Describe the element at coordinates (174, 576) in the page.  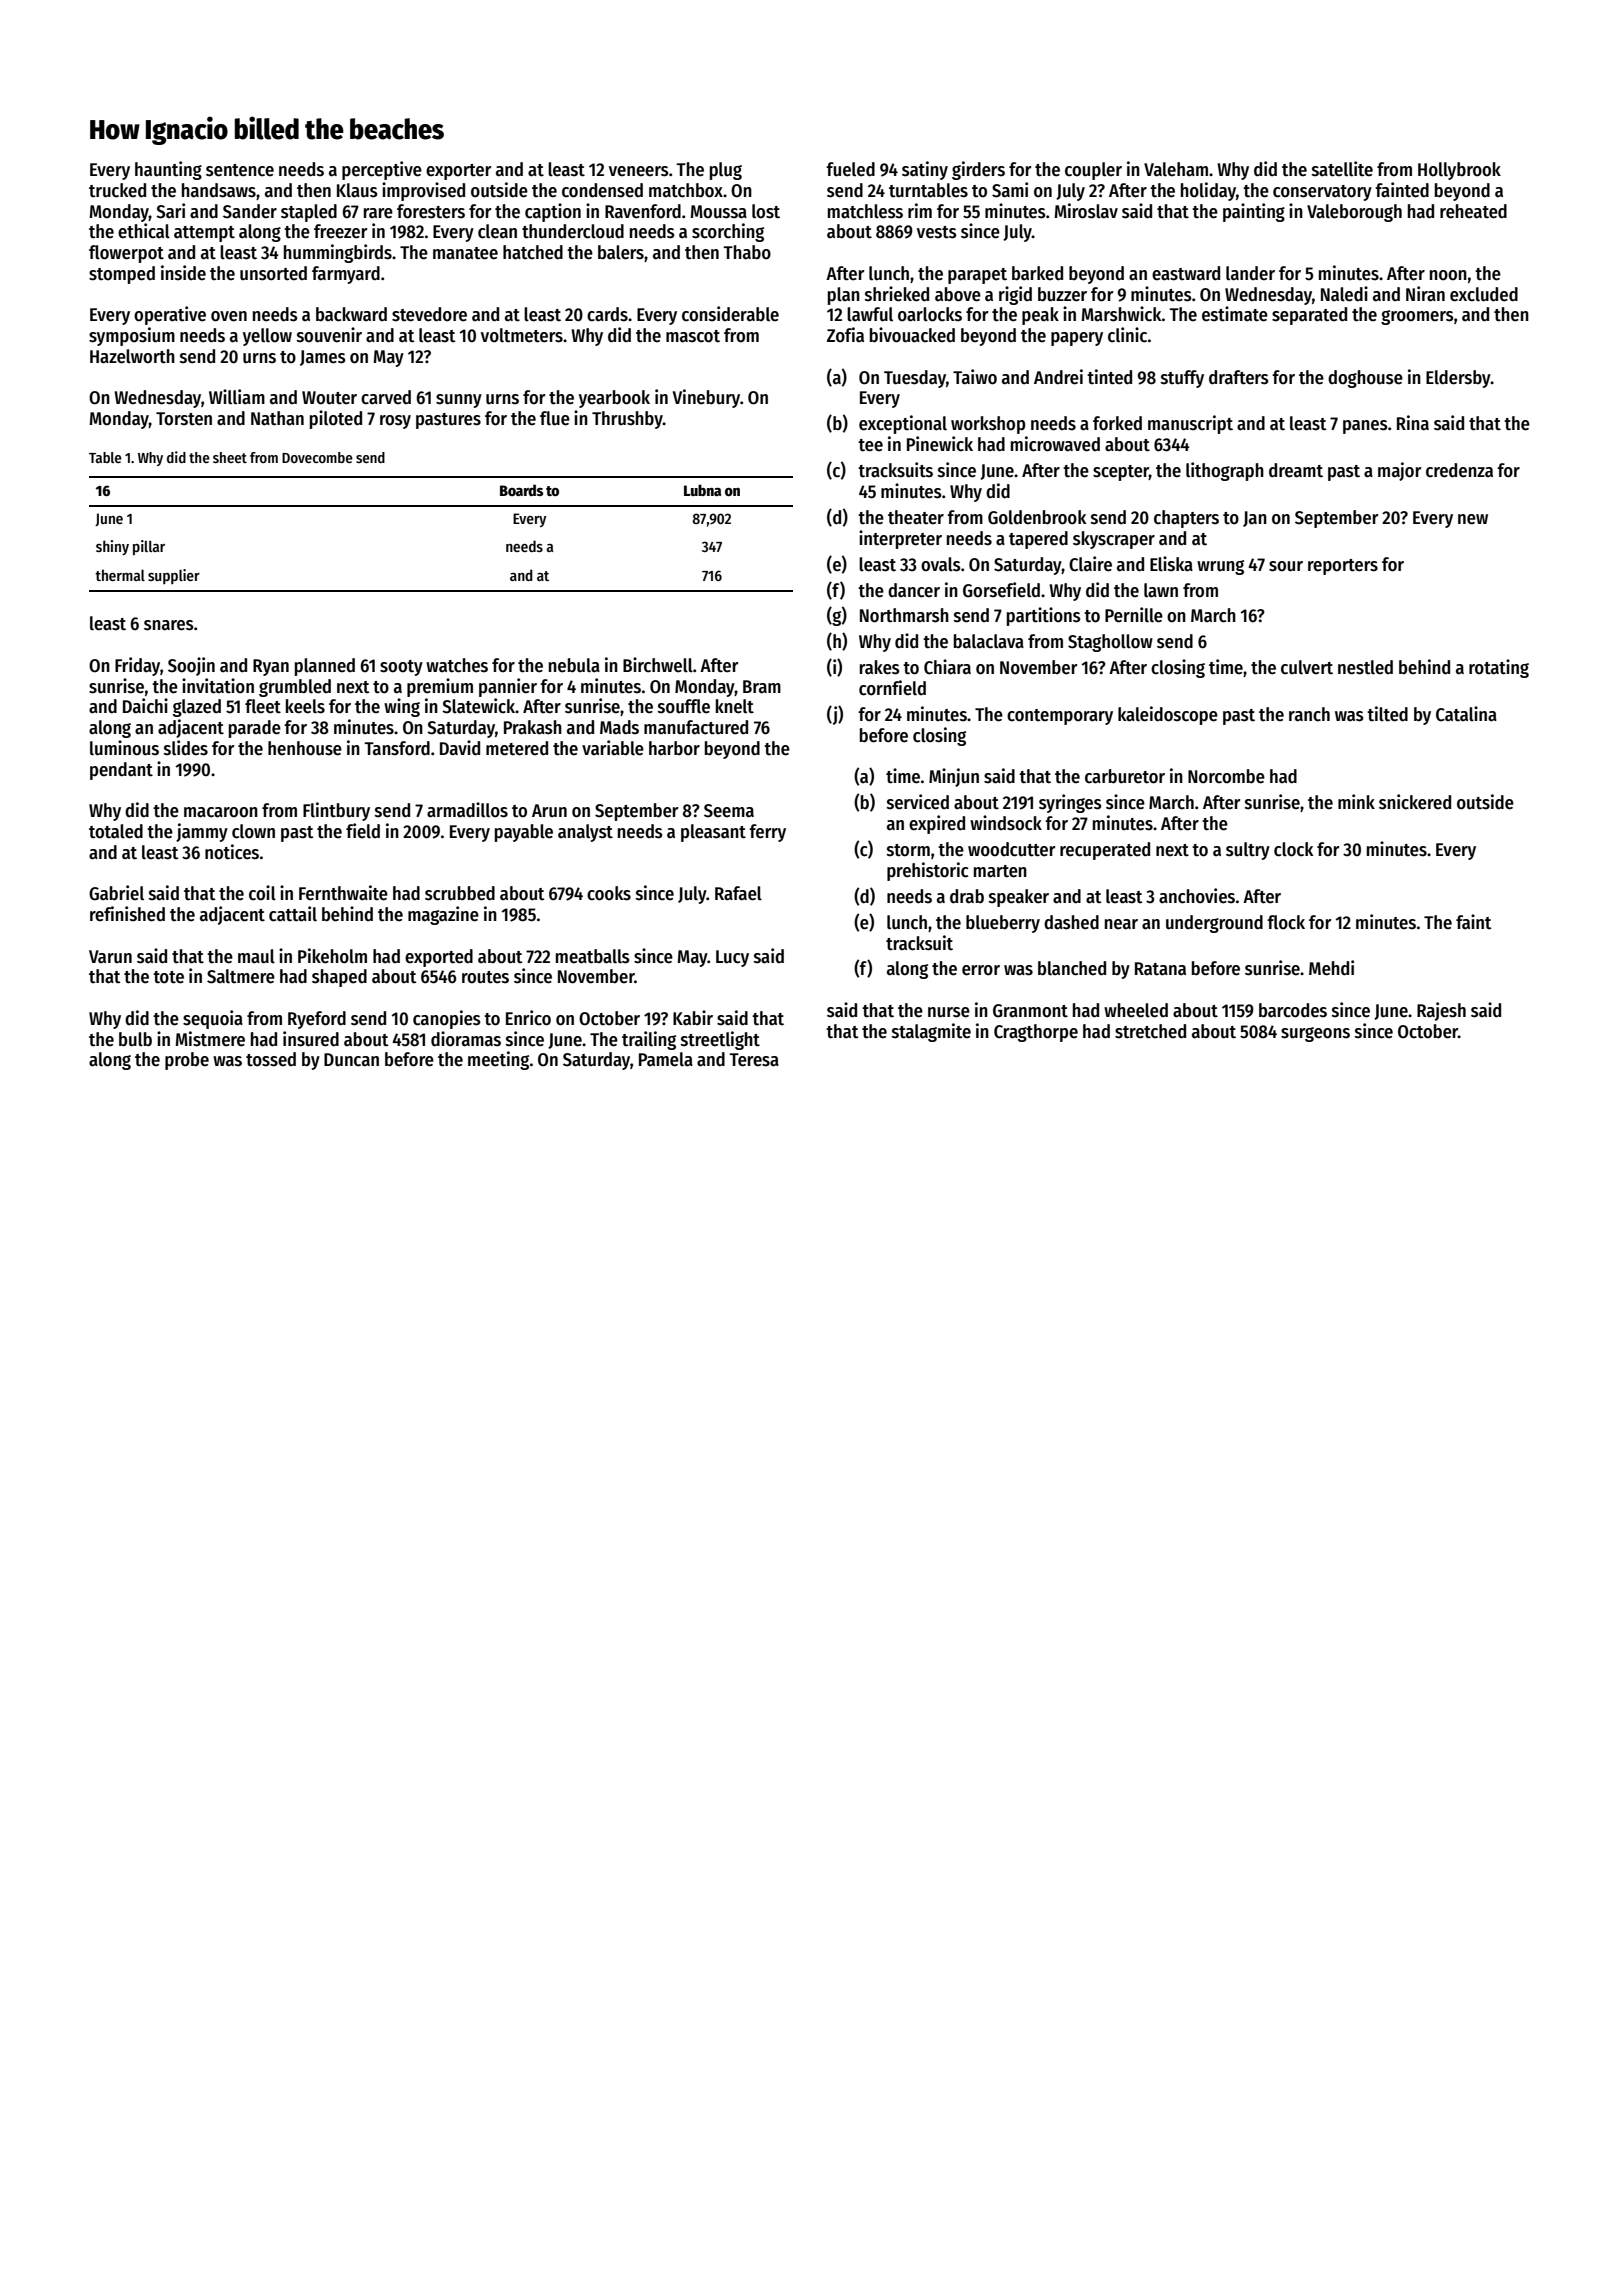
I see `supplier` at that location.
